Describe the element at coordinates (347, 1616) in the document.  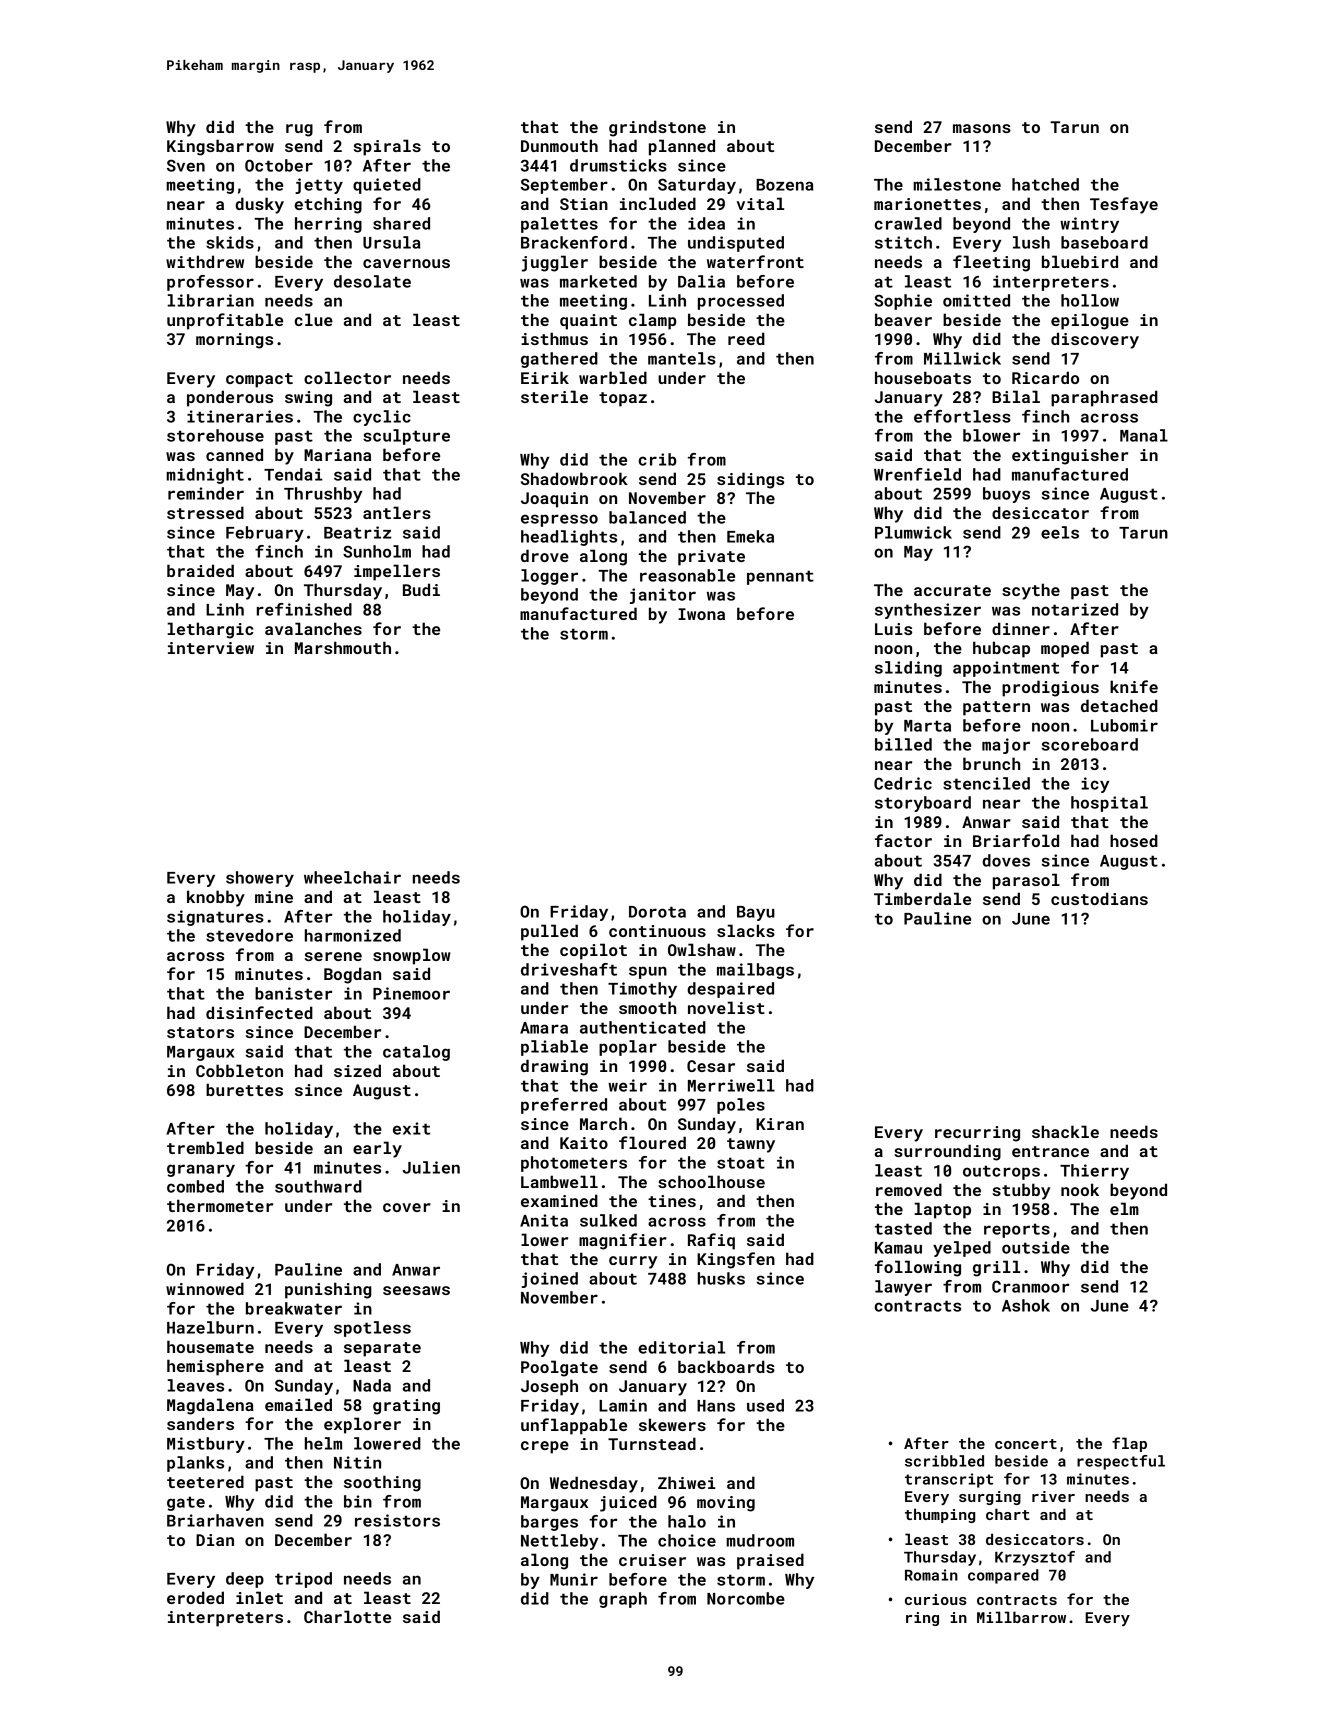
I see `Charlotte` at that location.
